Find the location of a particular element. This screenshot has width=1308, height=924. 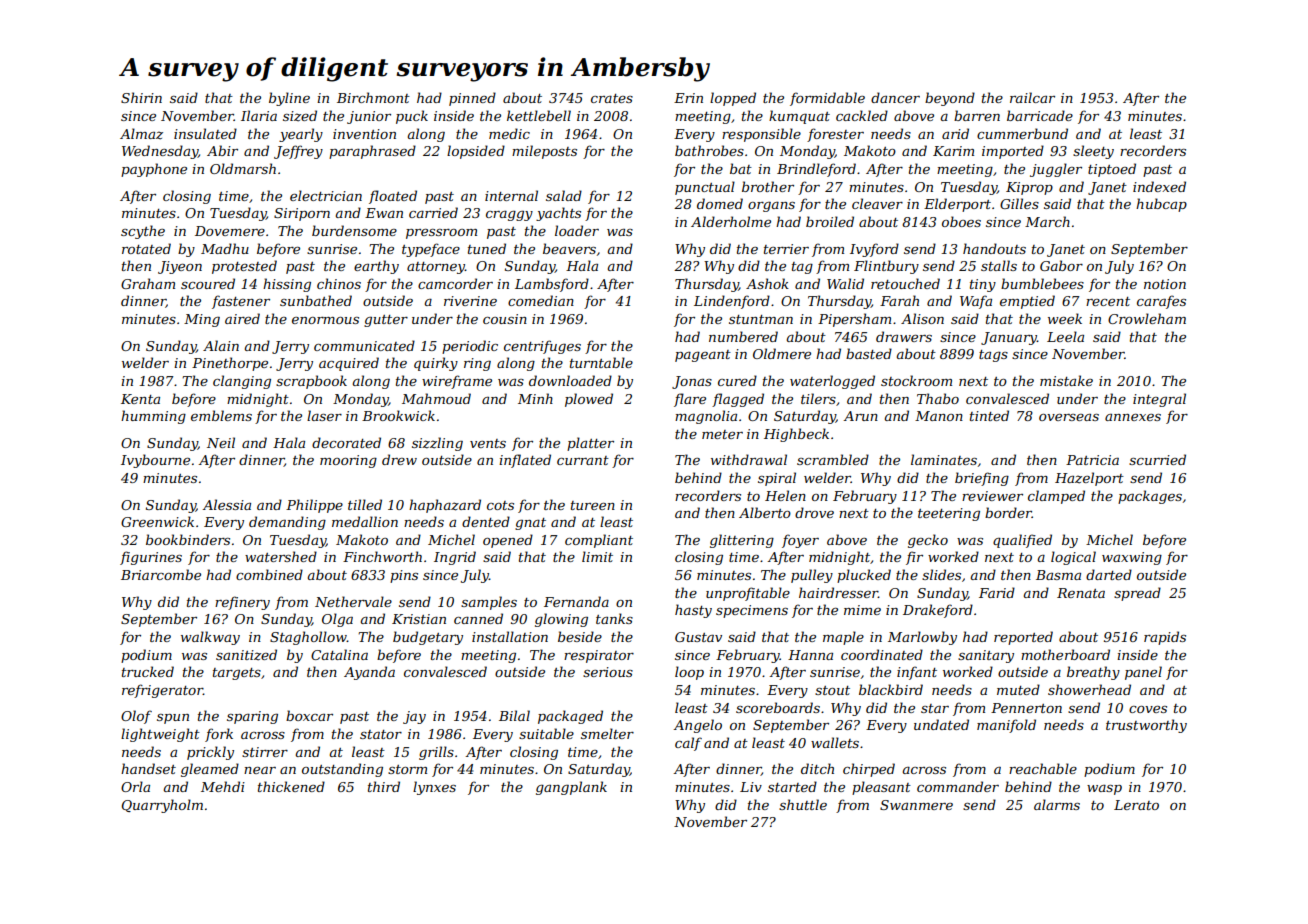

waxwing is located at coordinates (1132, 558).
